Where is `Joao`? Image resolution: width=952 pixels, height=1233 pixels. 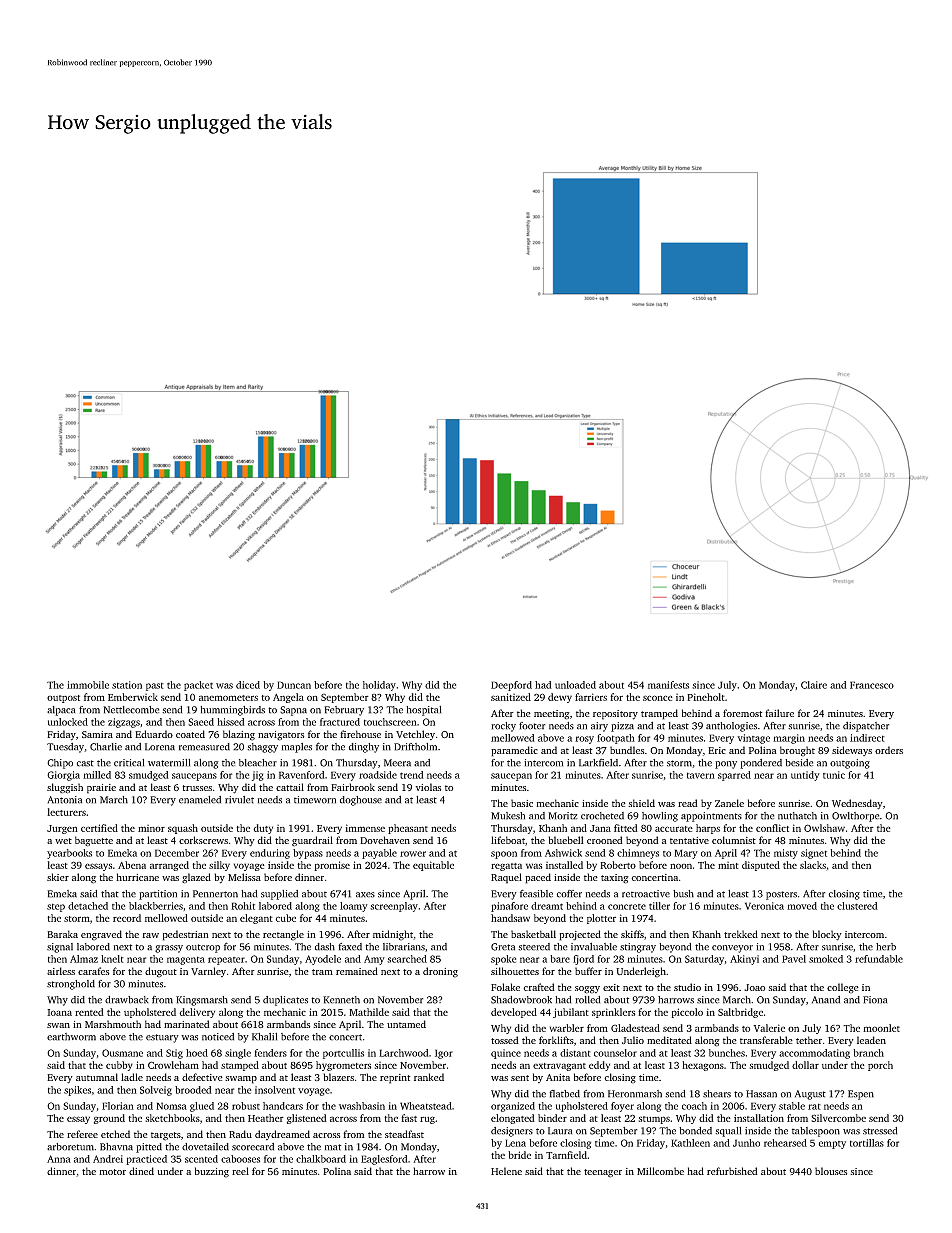
Joao is located at coordinates (754, 987).
